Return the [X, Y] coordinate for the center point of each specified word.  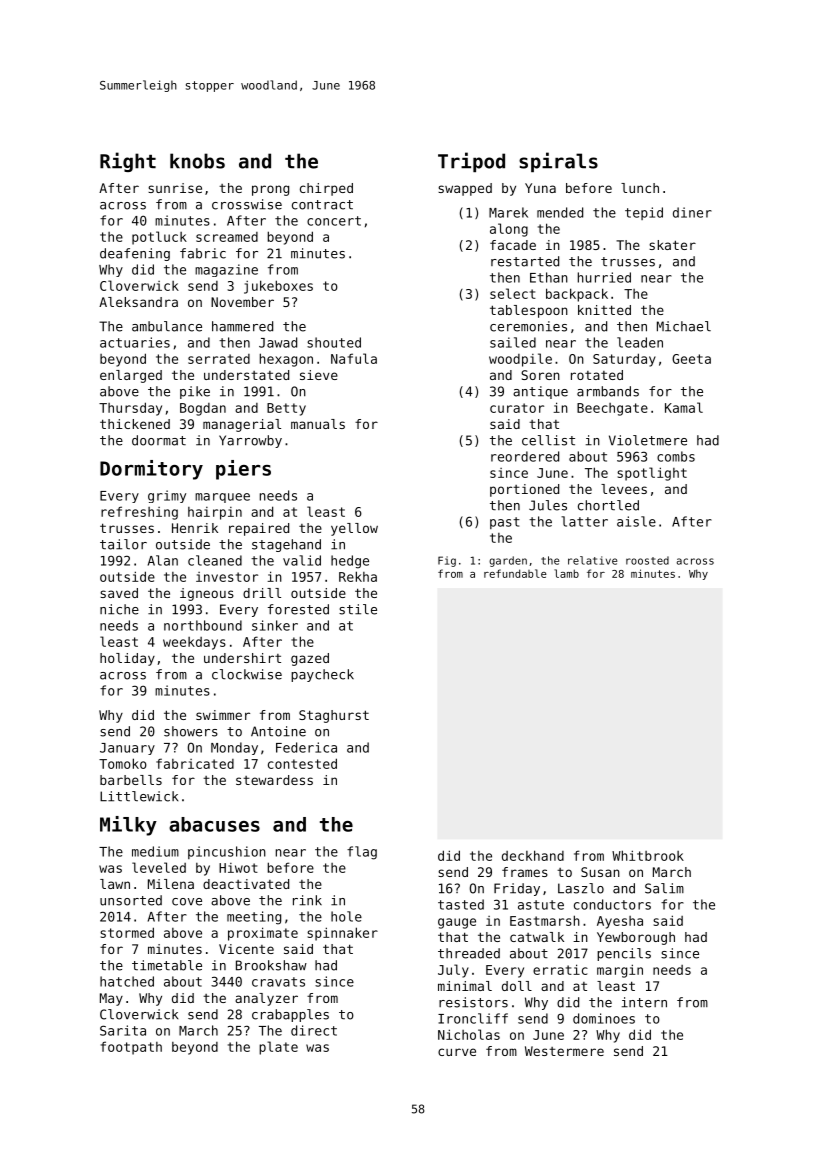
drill [262, 593]
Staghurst [334, 716]
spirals [558, 162]
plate [278, 1048]
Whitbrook [648, 855]
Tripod [471, 162]
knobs [197, 161]
